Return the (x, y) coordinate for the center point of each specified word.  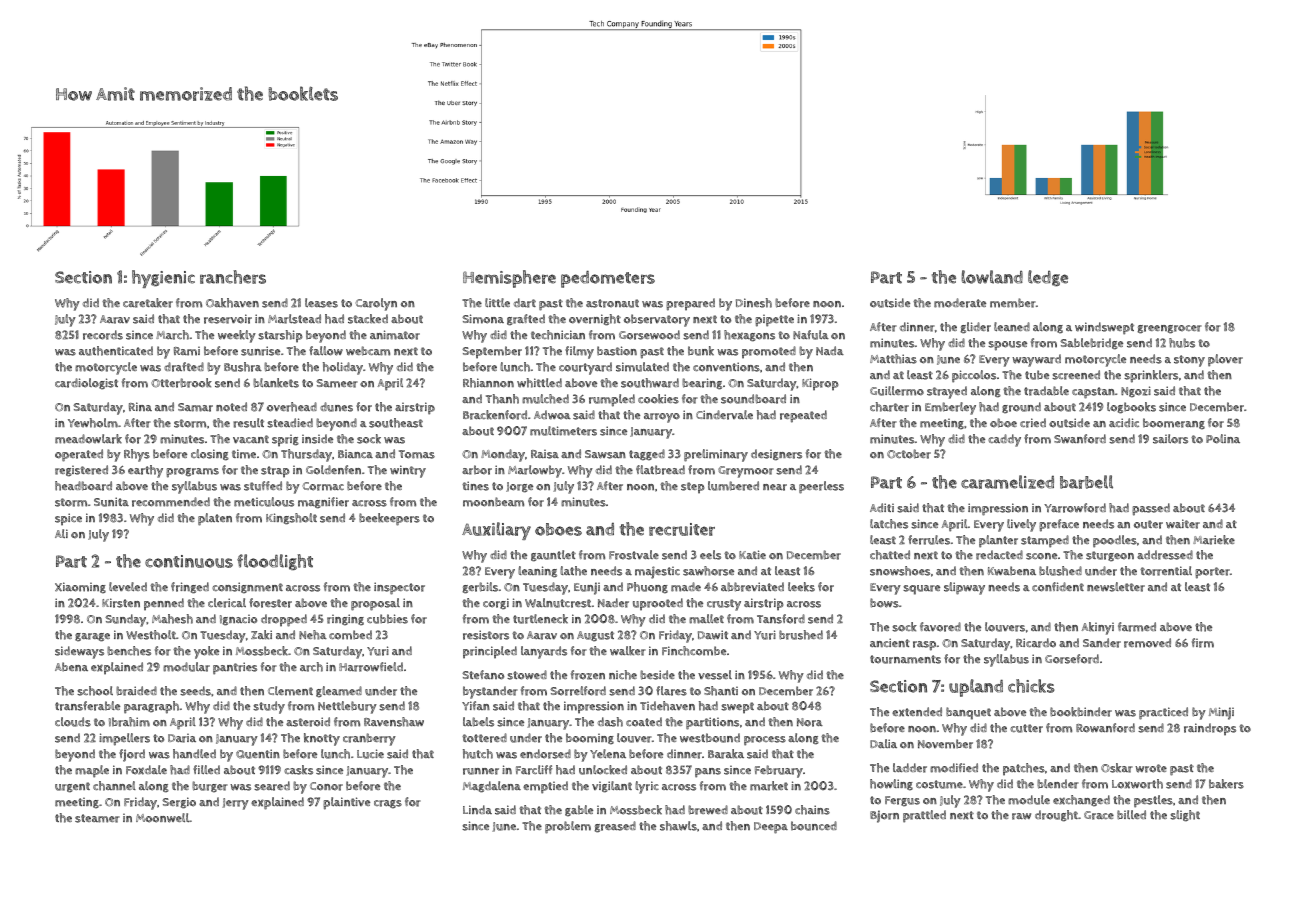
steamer (97, 818)
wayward (1036, 360)
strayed (947, 392)
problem (568, 827)
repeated (803, 416)
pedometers (608, 279)
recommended (171, 502)
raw (1021, 816)
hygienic (163, 279)
